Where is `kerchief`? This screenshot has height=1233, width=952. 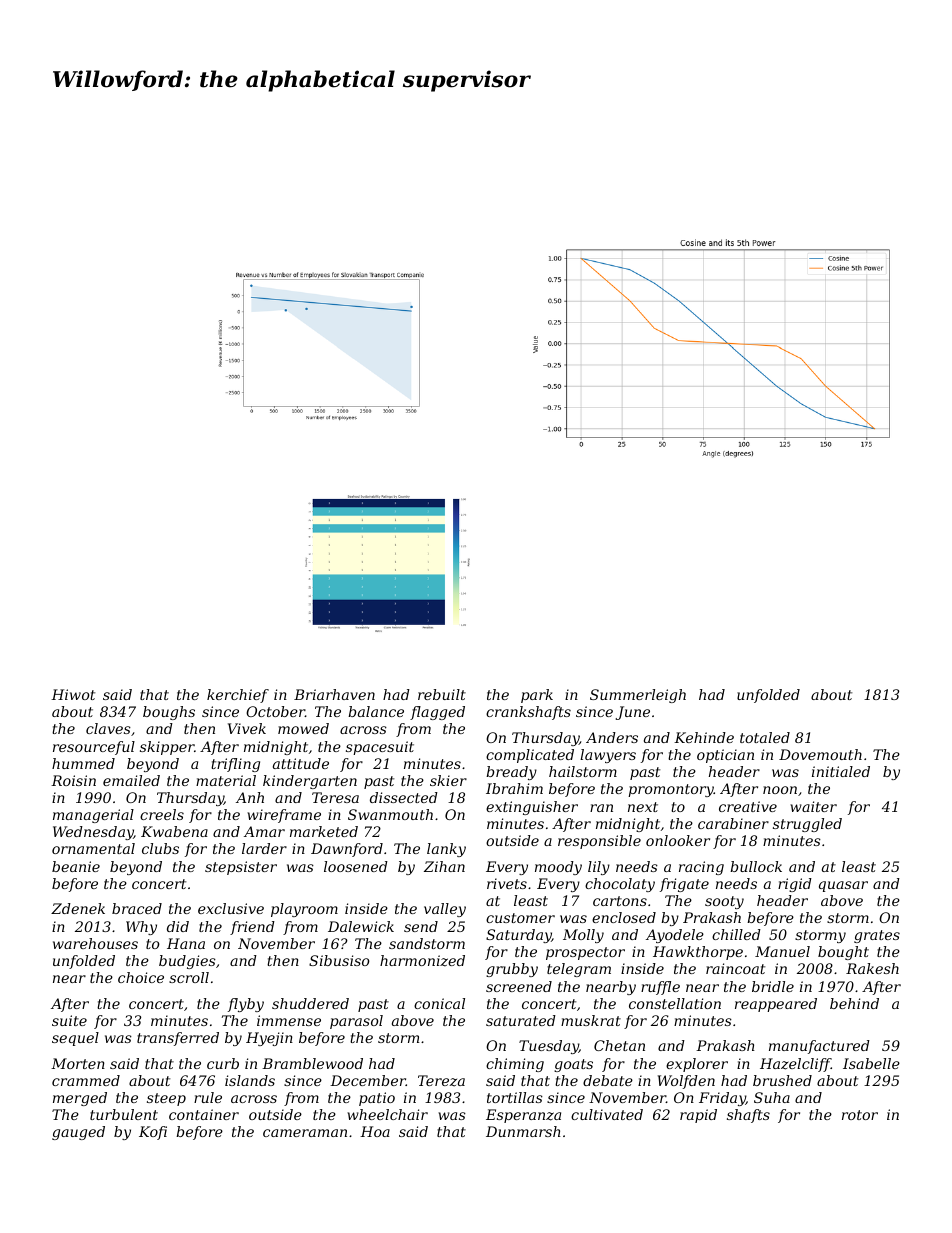
kerchief is located at coordinates (238, 696).
